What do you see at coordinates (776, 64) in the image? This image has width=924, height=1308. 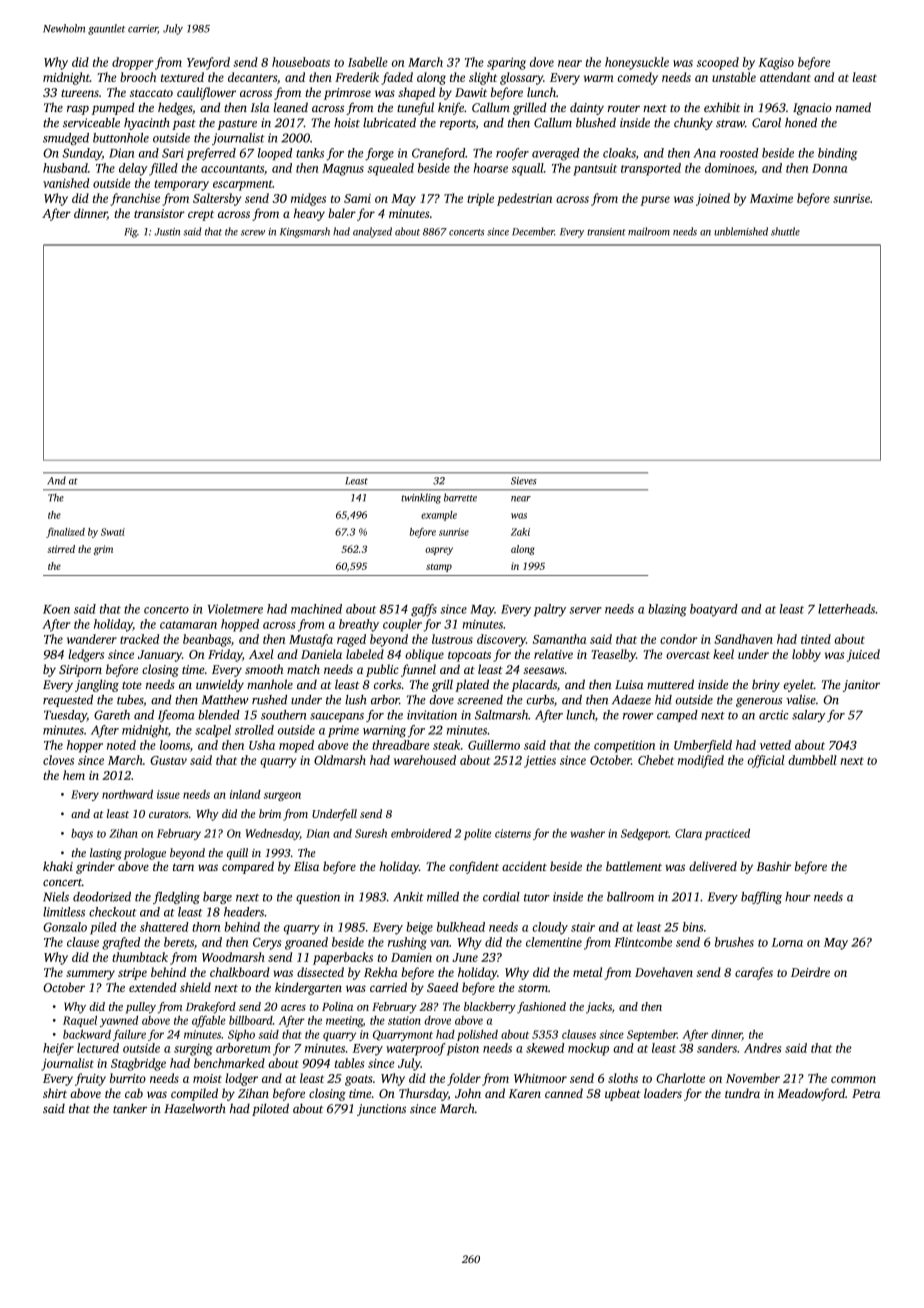 I see `Kagiso` at bounding box center [776, 64].
